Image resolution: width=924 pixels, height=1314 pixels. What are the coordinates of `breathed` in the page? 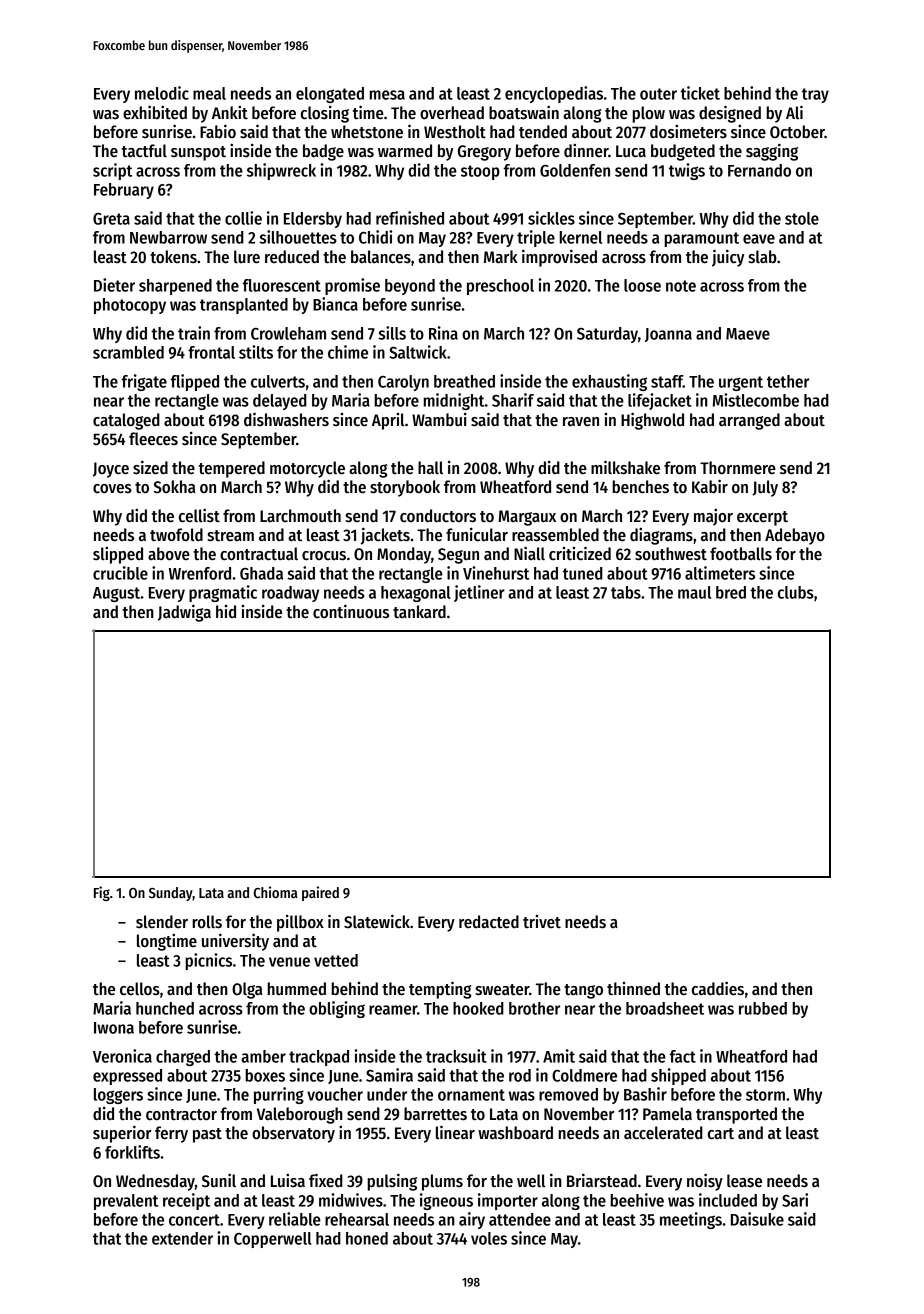 It's located at (464, 381).
